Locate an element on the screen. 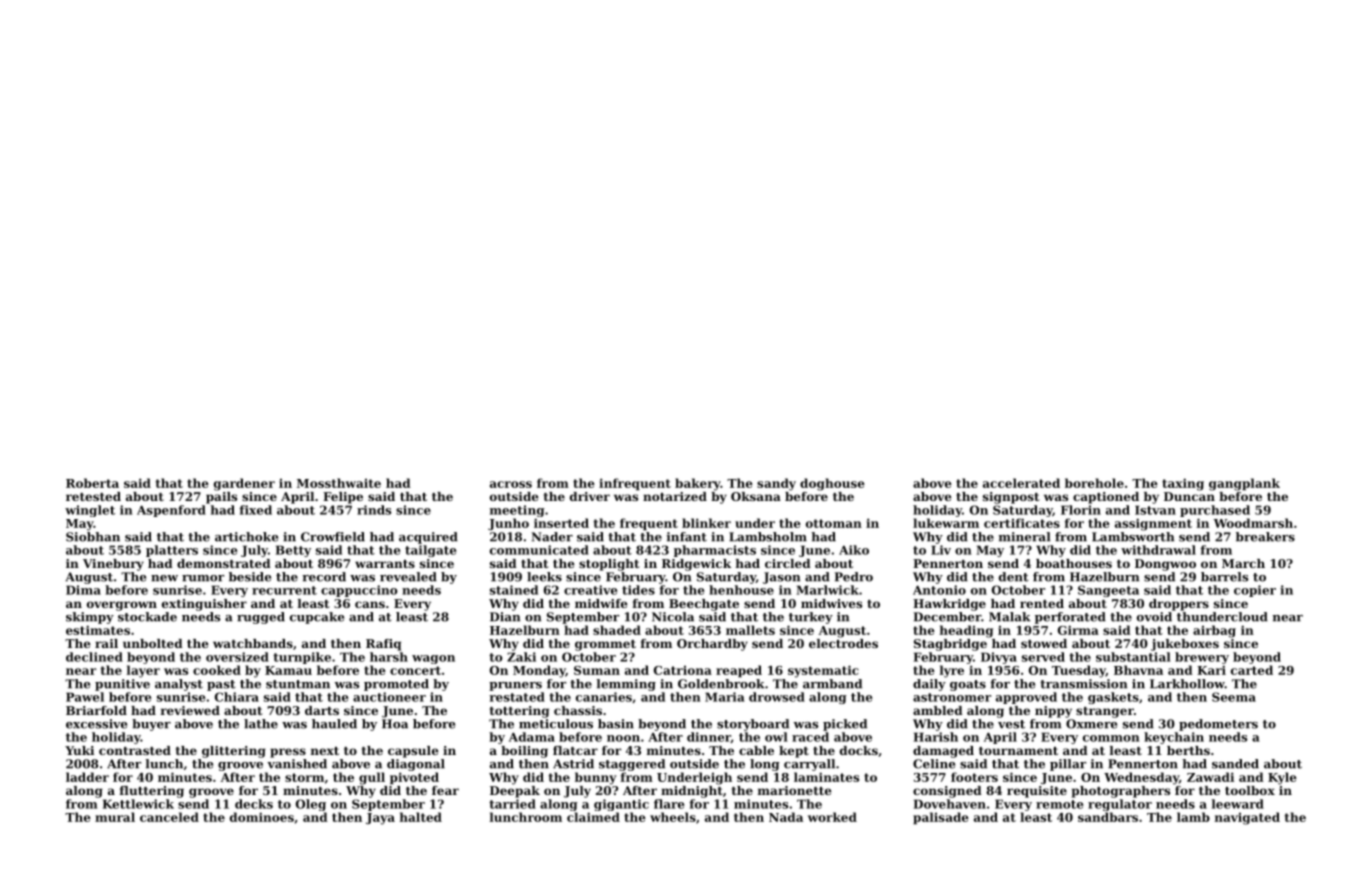 The height and width of the screenshot is (887, 1372). midwife is located at coordinates (601, 603).
